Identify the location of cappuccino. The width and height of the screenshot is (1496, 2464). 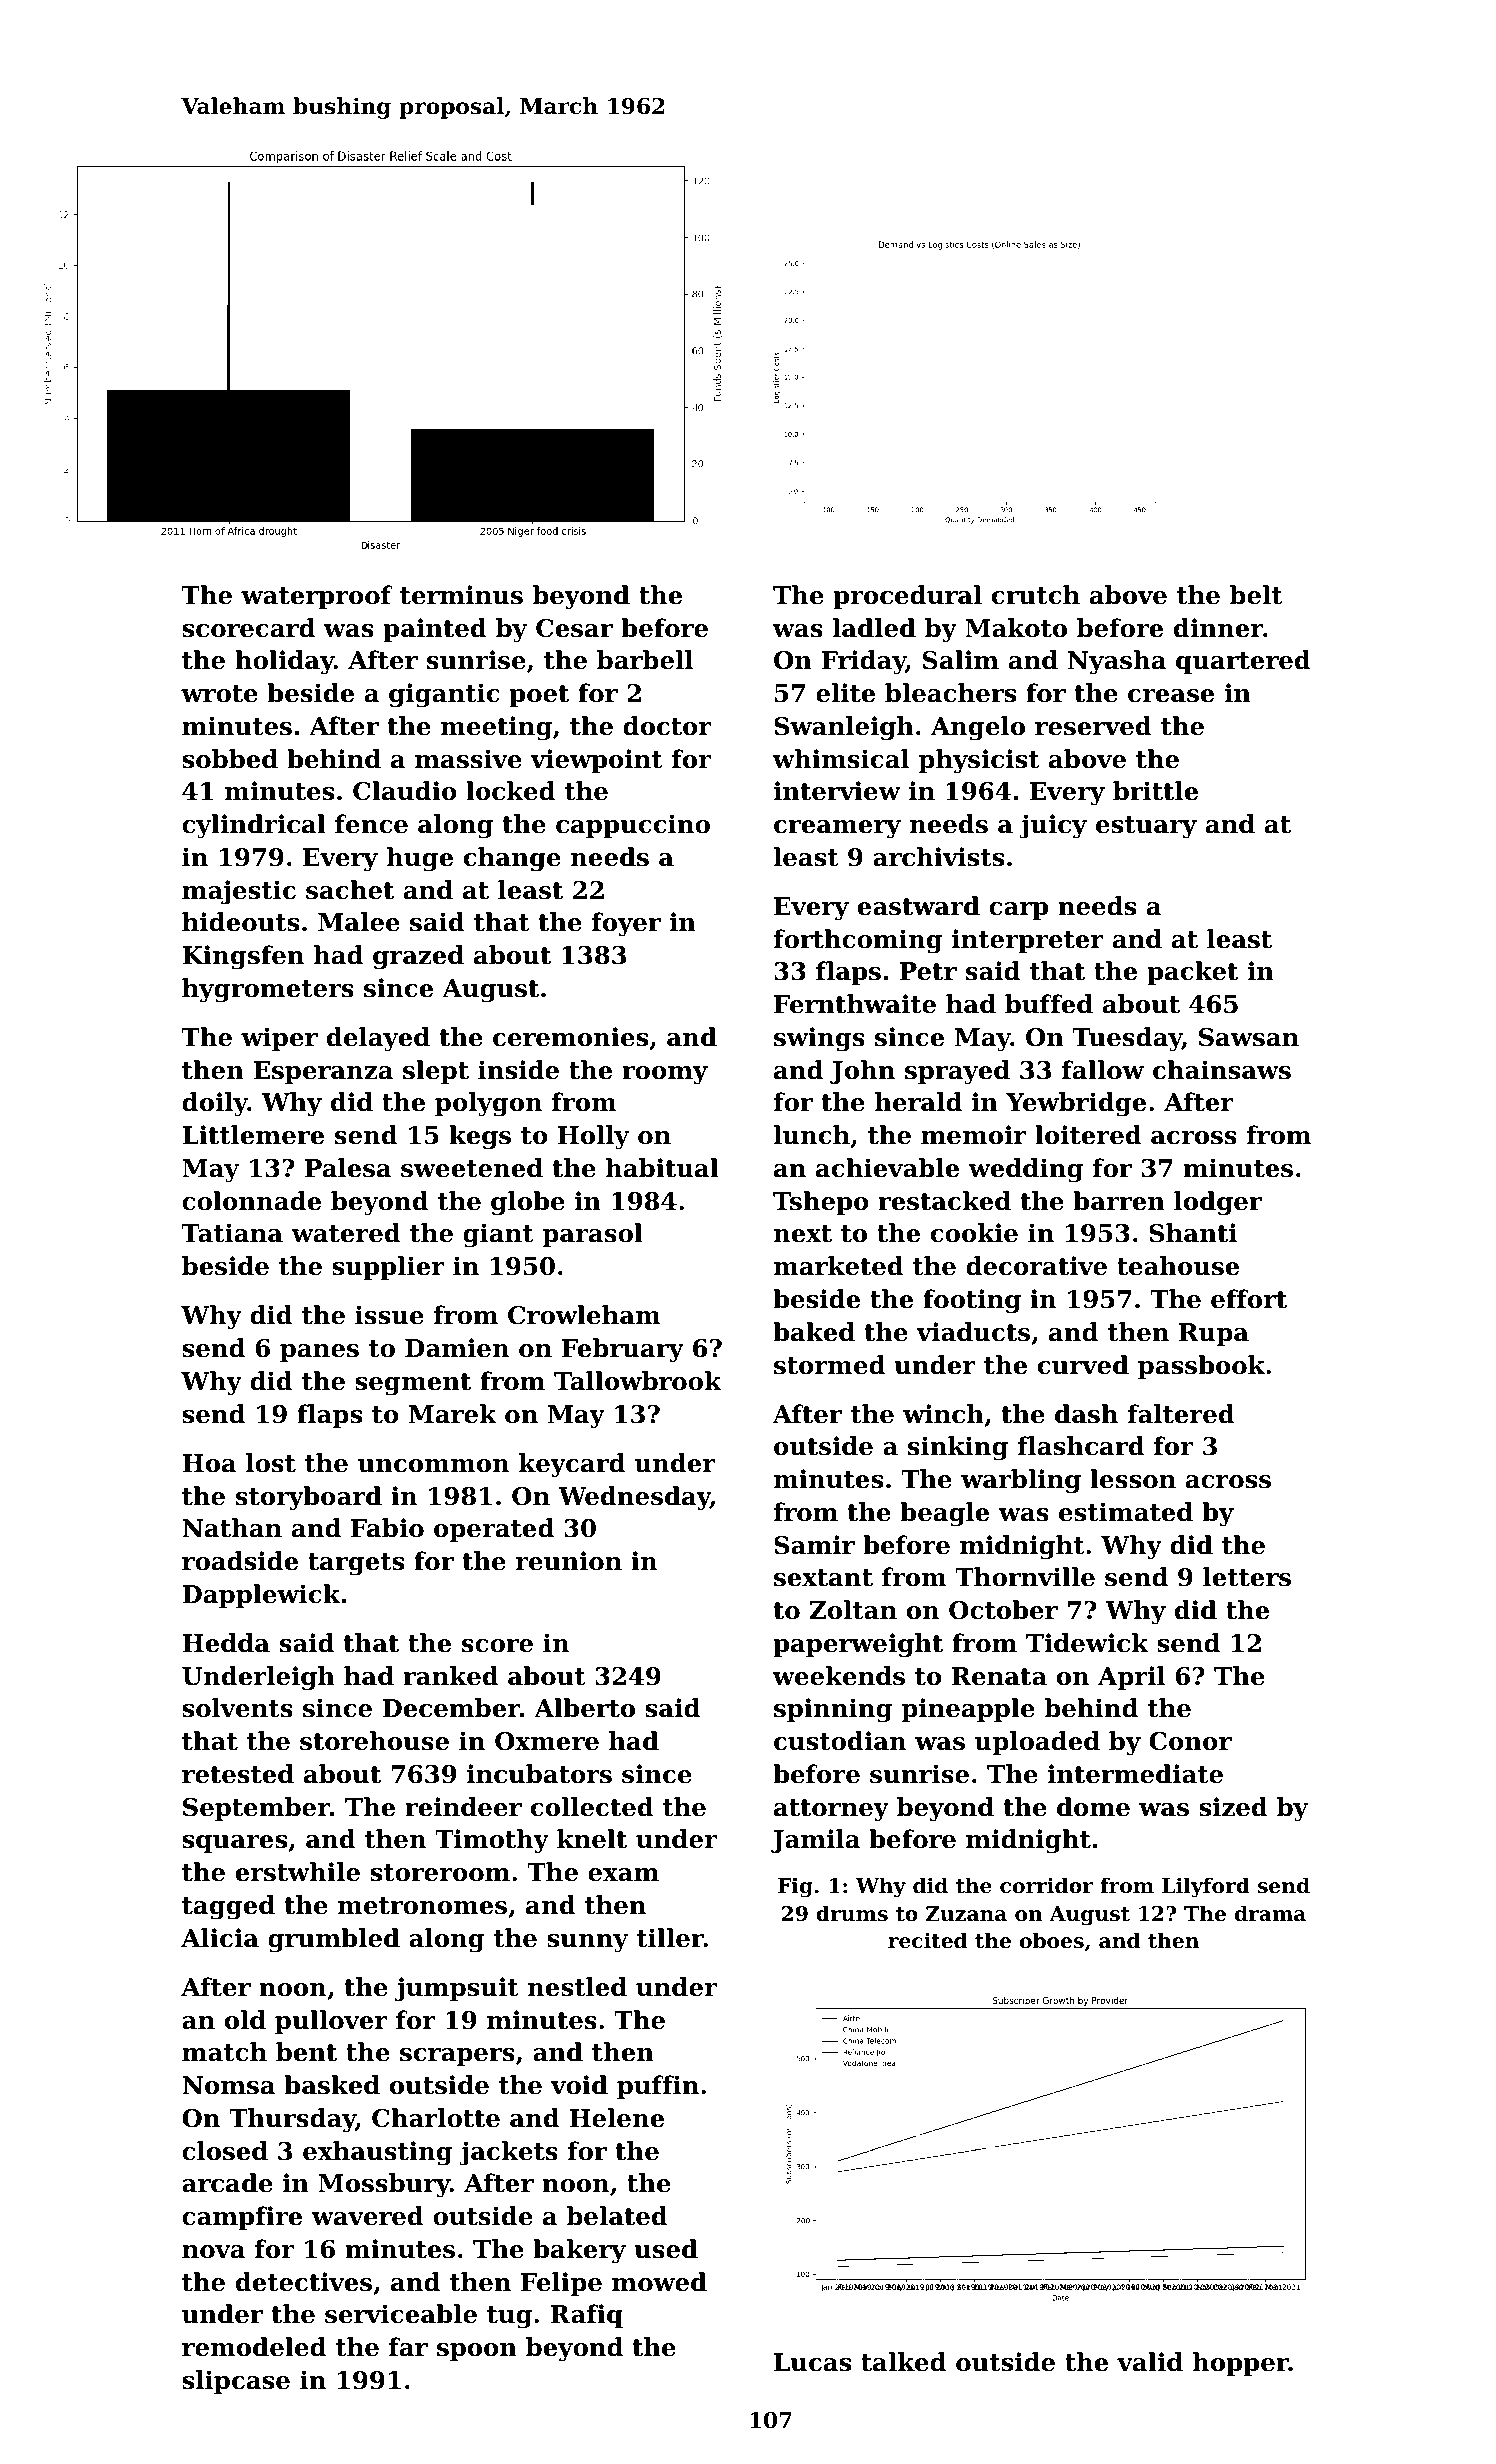
(633, 826).
